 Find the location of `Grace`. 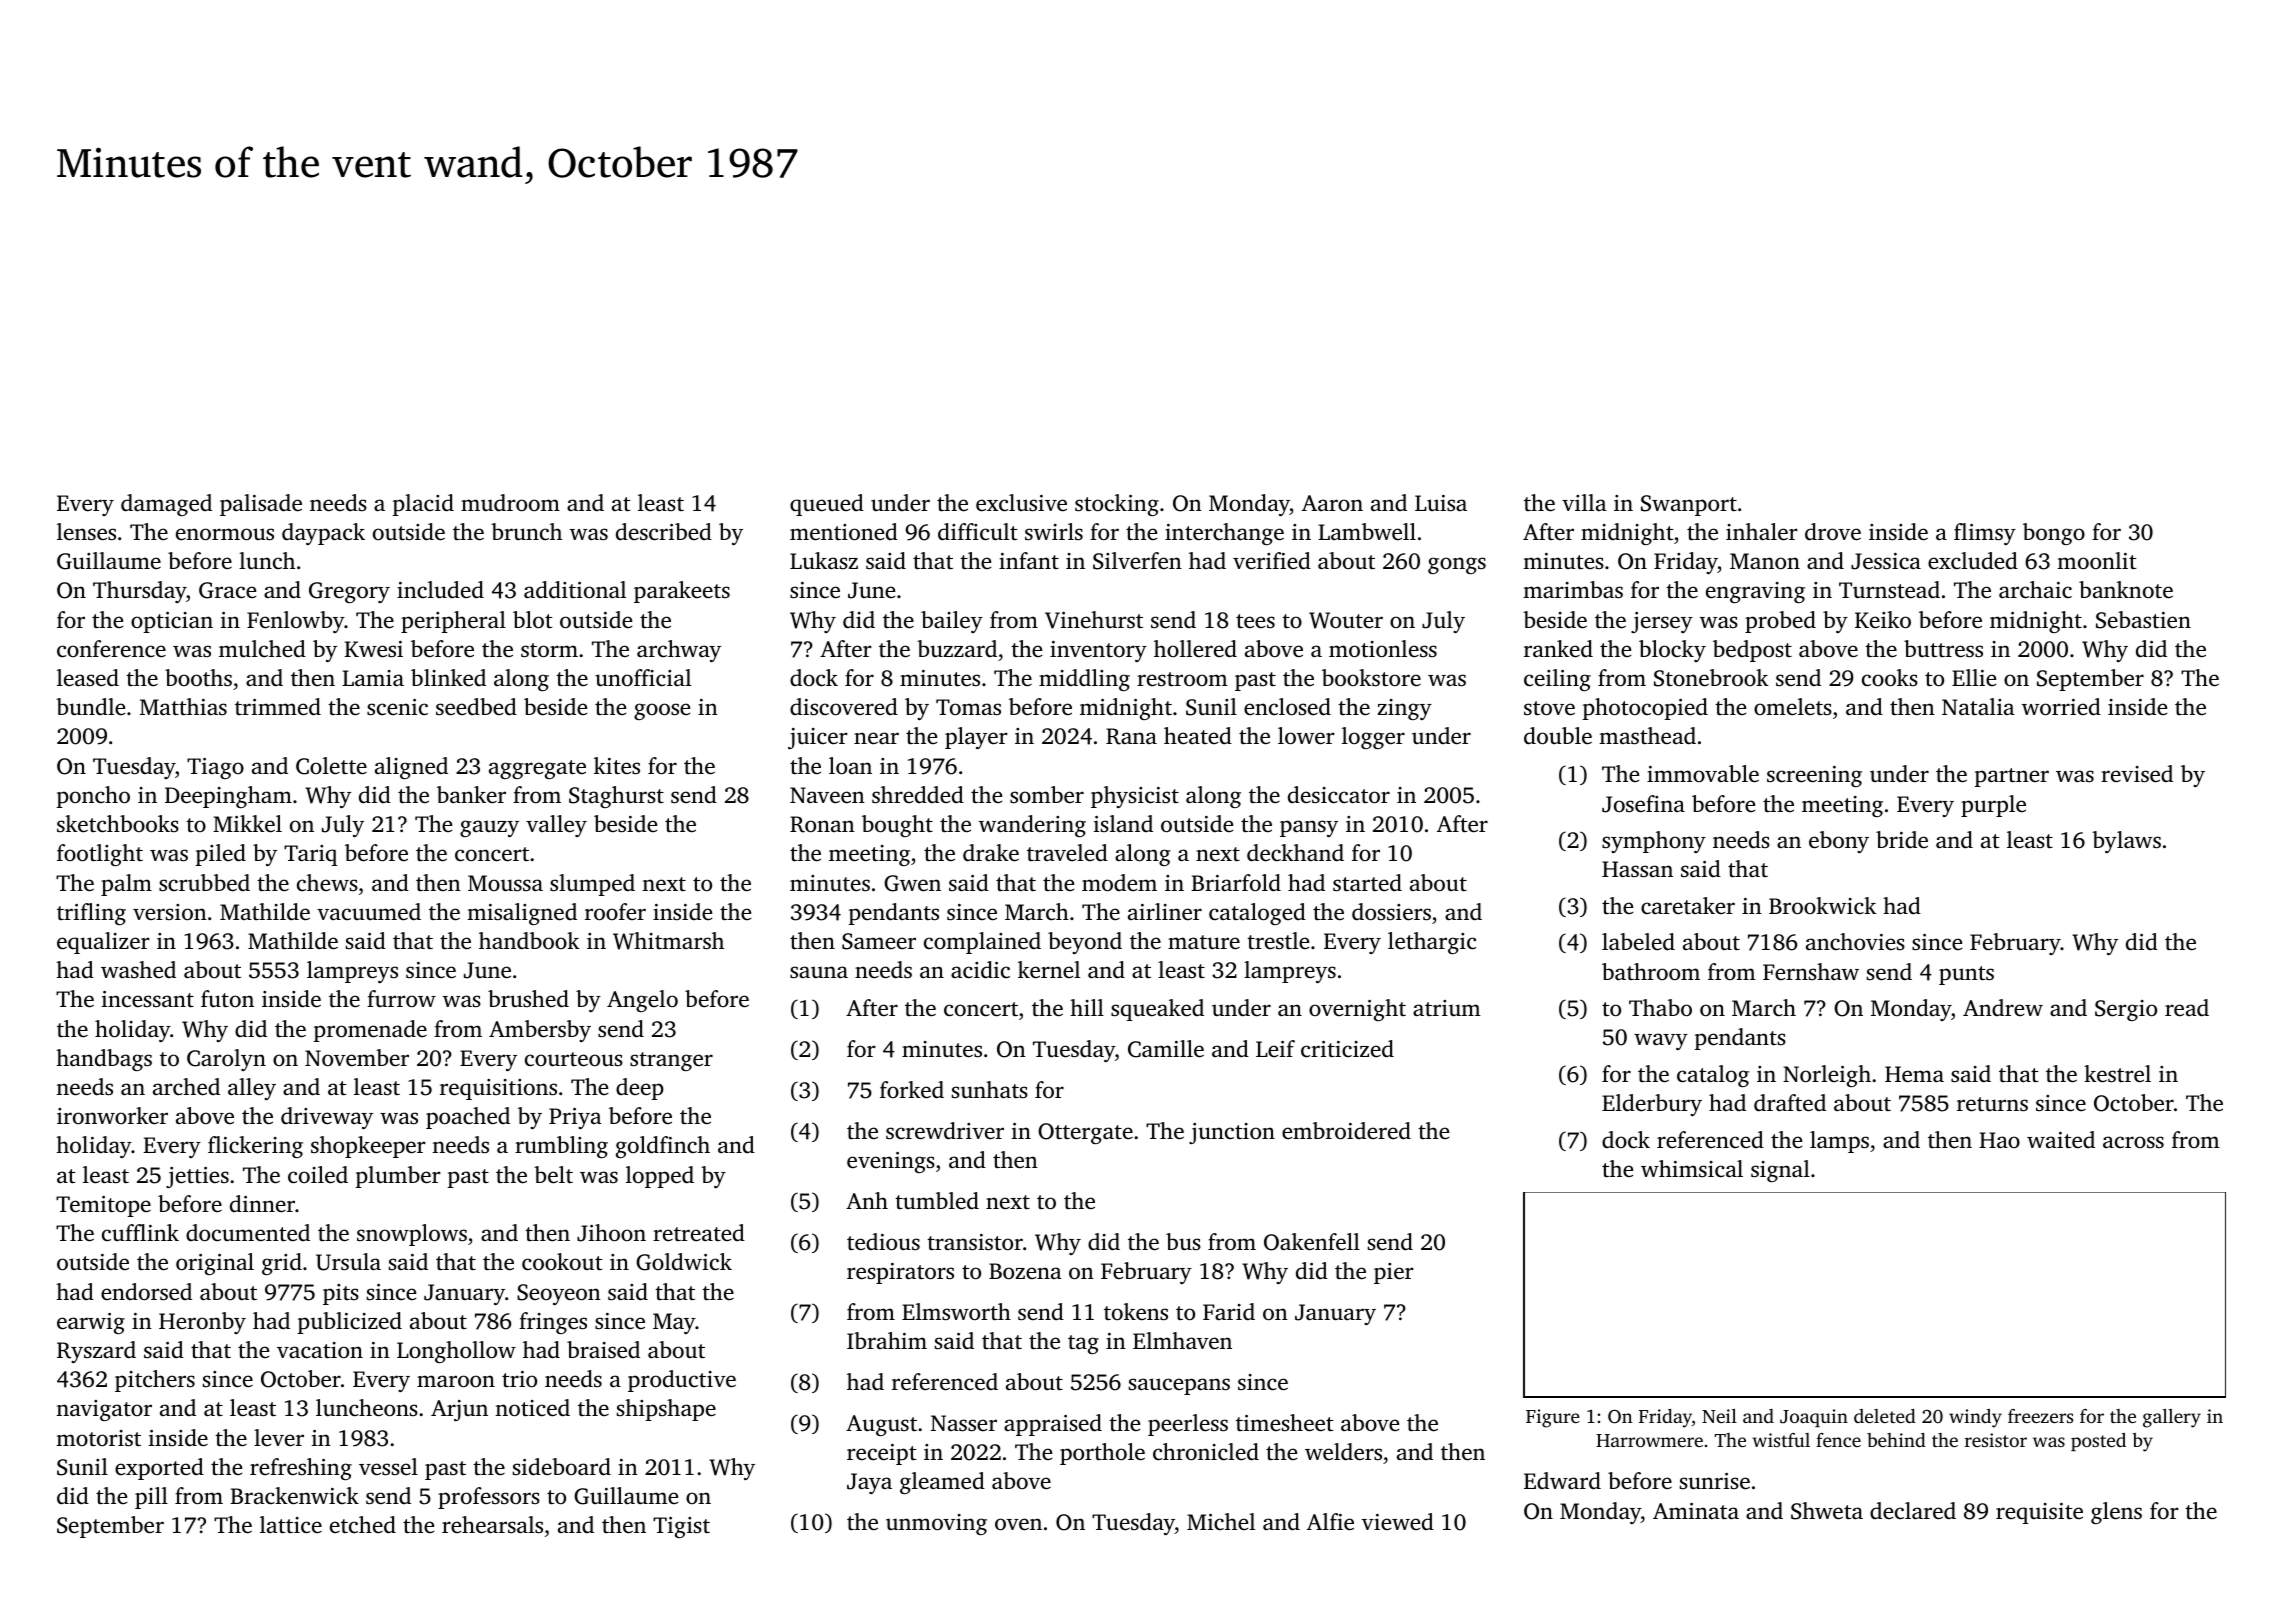

Grace is located at coordinates (227, 590).
